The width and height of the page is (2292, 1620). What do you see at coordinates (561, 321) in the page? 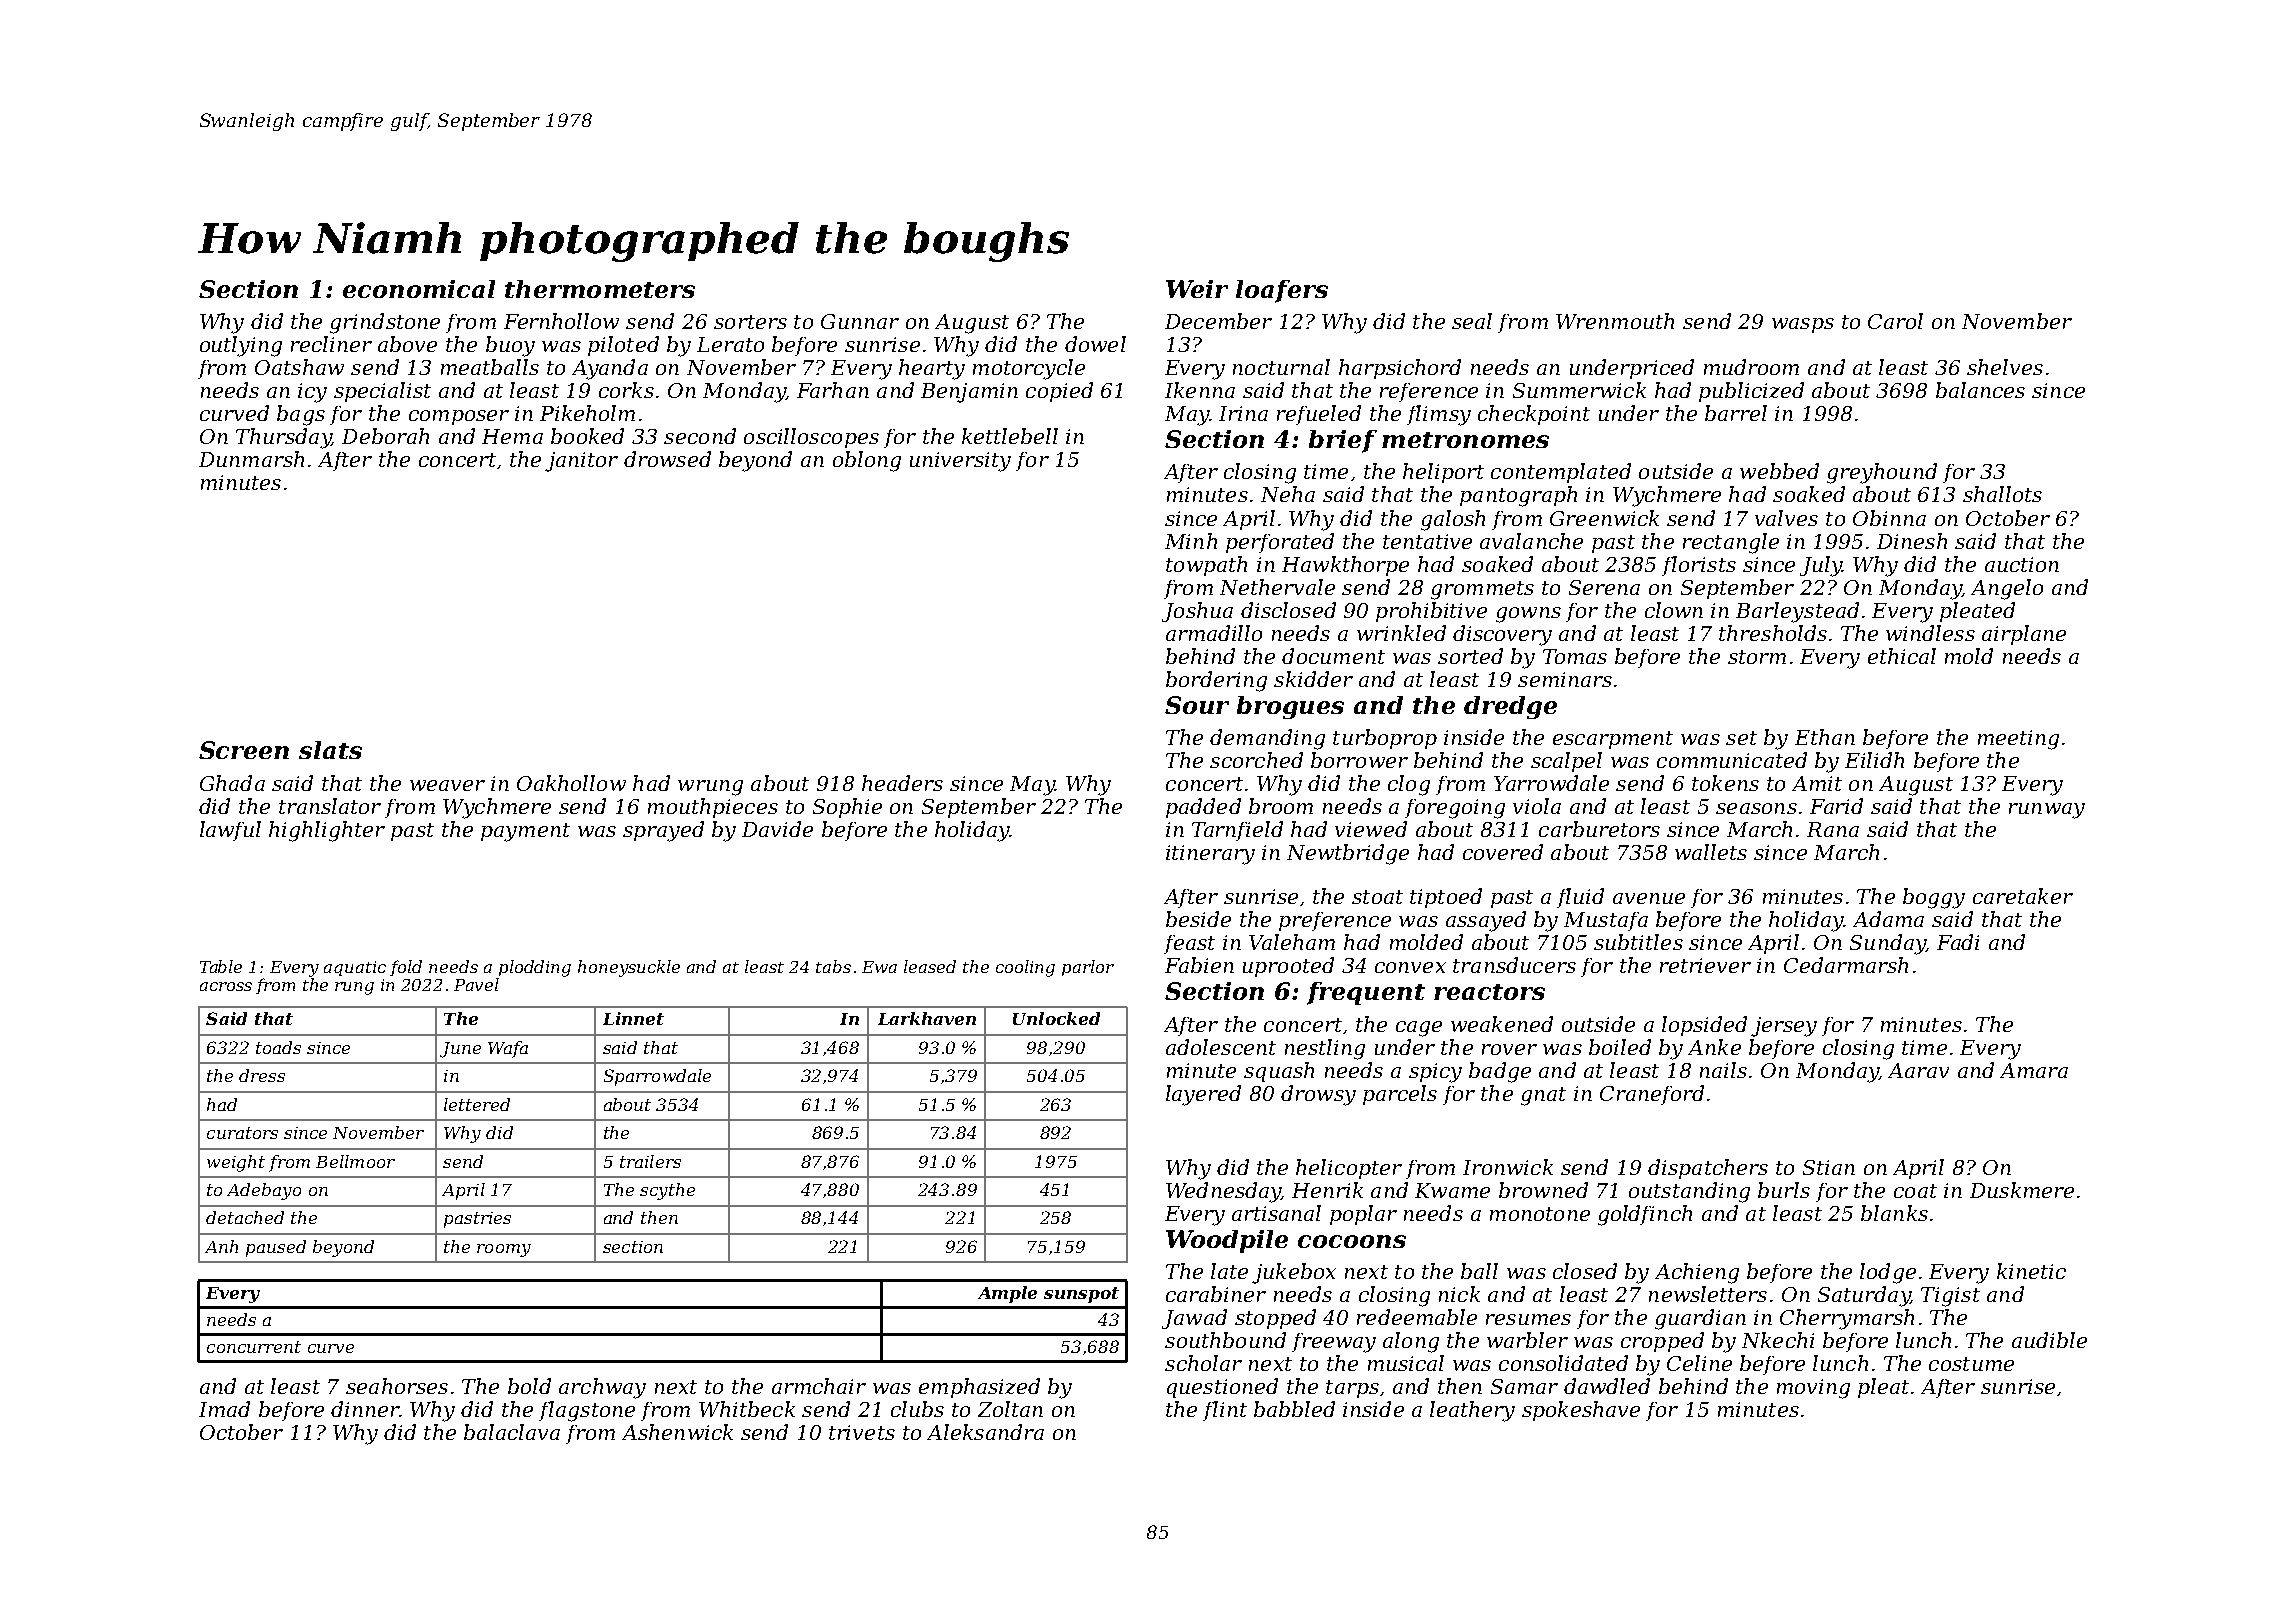
I see `Fernhollow` at bounding box center [561, 321].
